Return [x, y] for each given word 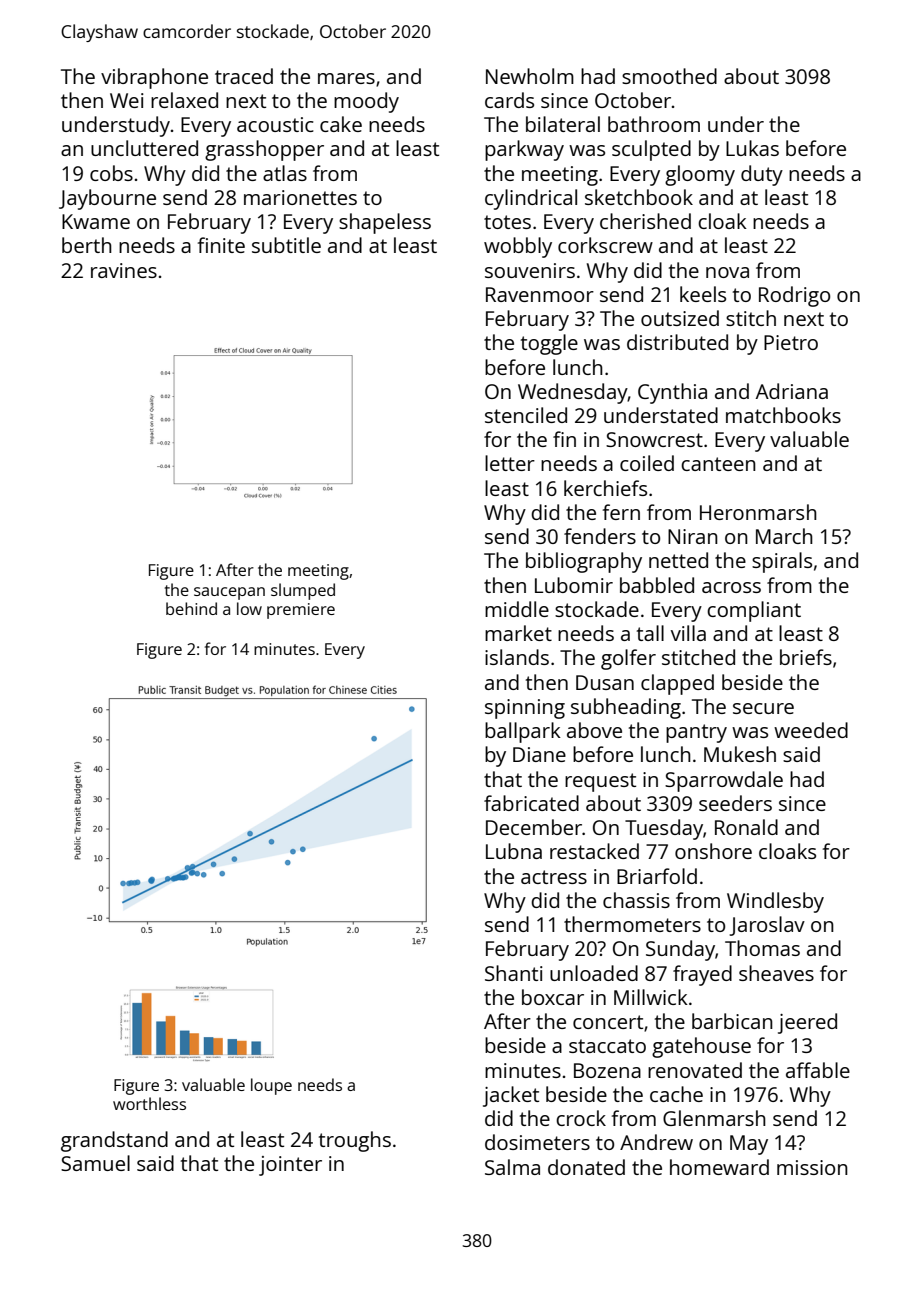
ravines [124, 270]
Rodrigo [794, 296]
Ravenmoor [540, 294]
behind [191, 608]
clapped [677, 684]
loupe [271, 1086]
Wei [127, 100]
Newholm [530, 76]
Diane [539, 754]
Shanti [514, 973]
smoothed [669, 76]
